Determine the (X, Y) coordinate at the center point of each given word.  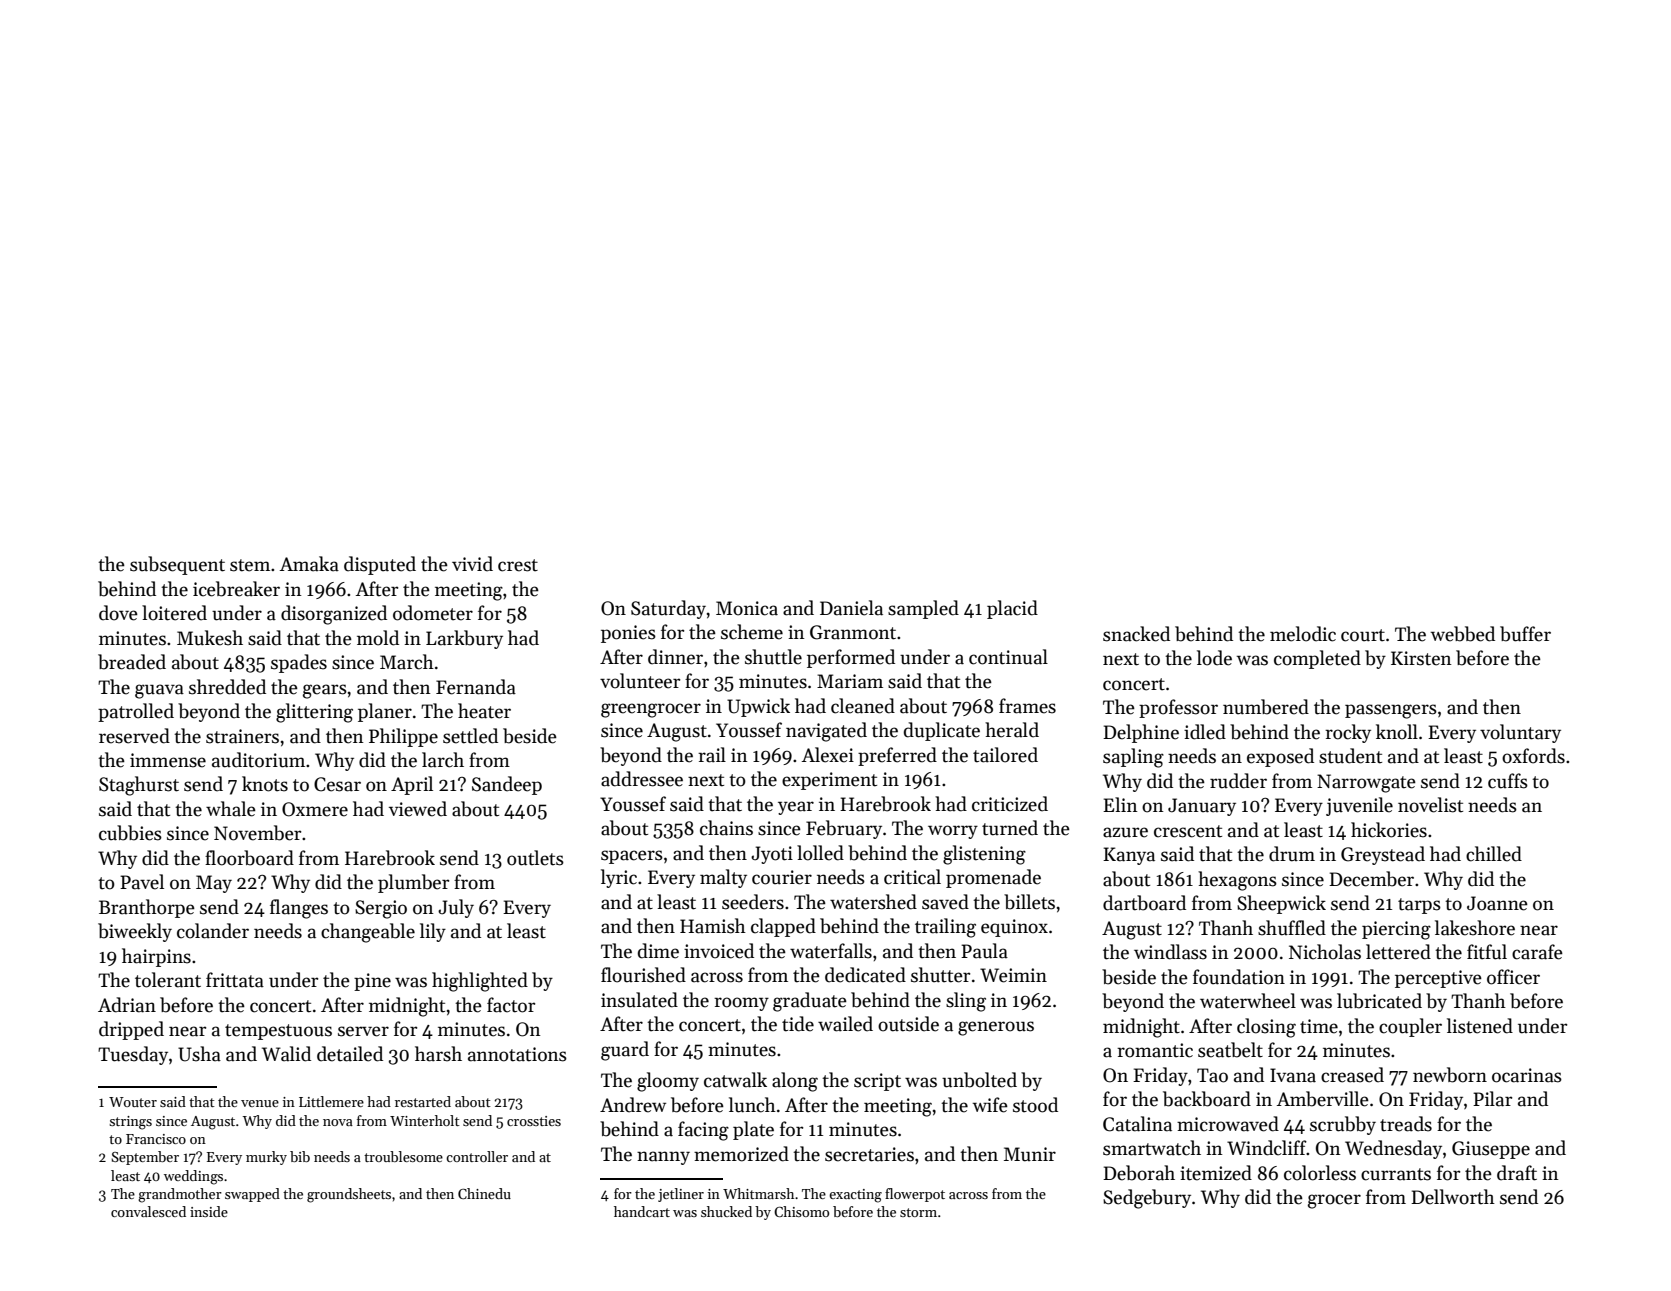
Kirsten (1421, 658)
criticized (1010, 804)
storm (918, 1212)
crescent (1188, 831)
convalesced (148, 1211)
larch (443, 760)
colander (213, 931)
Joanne (1497, 903)
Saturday (668, 609)
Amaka (309, 564)
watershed (873, 902)
